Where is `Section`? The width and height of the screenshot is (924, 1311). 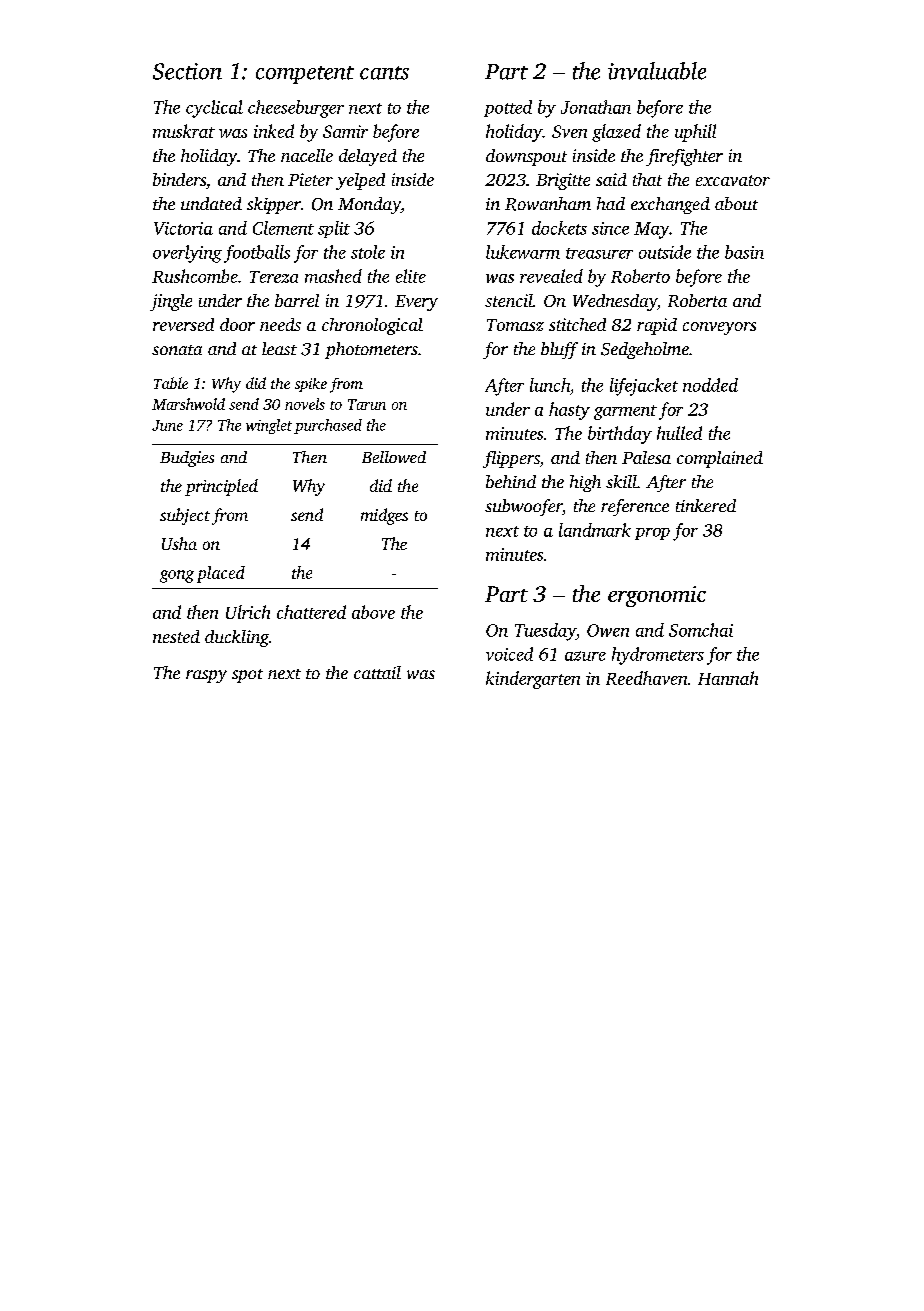 Section is located at coordinates (187, 71).
